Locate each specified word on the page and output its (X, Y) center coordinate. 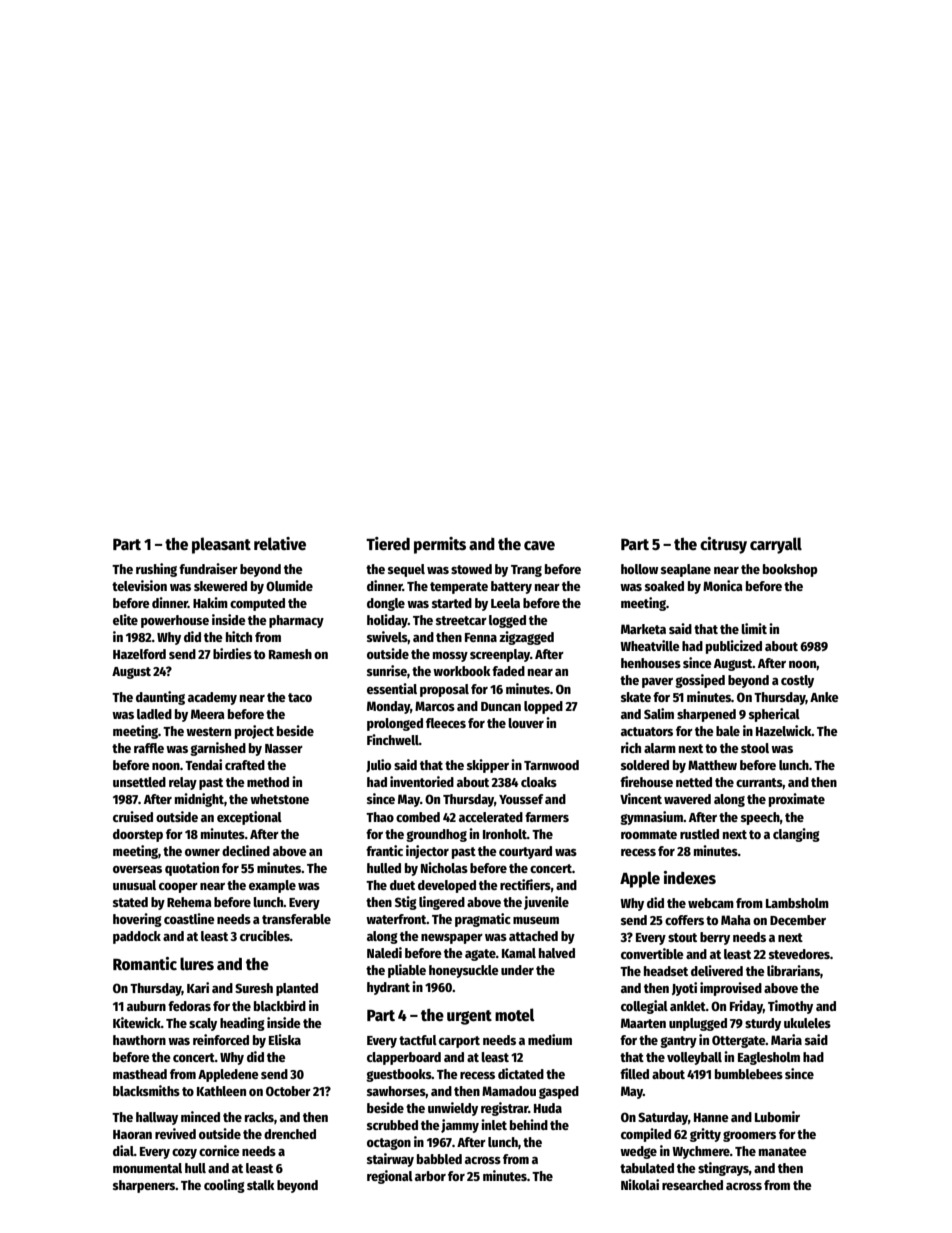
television (139, 585)
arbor (430, 1176)
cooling (224, 1186)
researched (692, 1185)
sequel (406, 570)
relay (183, 783)
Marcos (435, 706)
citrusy (723, 545)
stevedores (799, 954)
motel (515, 1014)
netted (694, 782)
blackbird (280, 1005)
